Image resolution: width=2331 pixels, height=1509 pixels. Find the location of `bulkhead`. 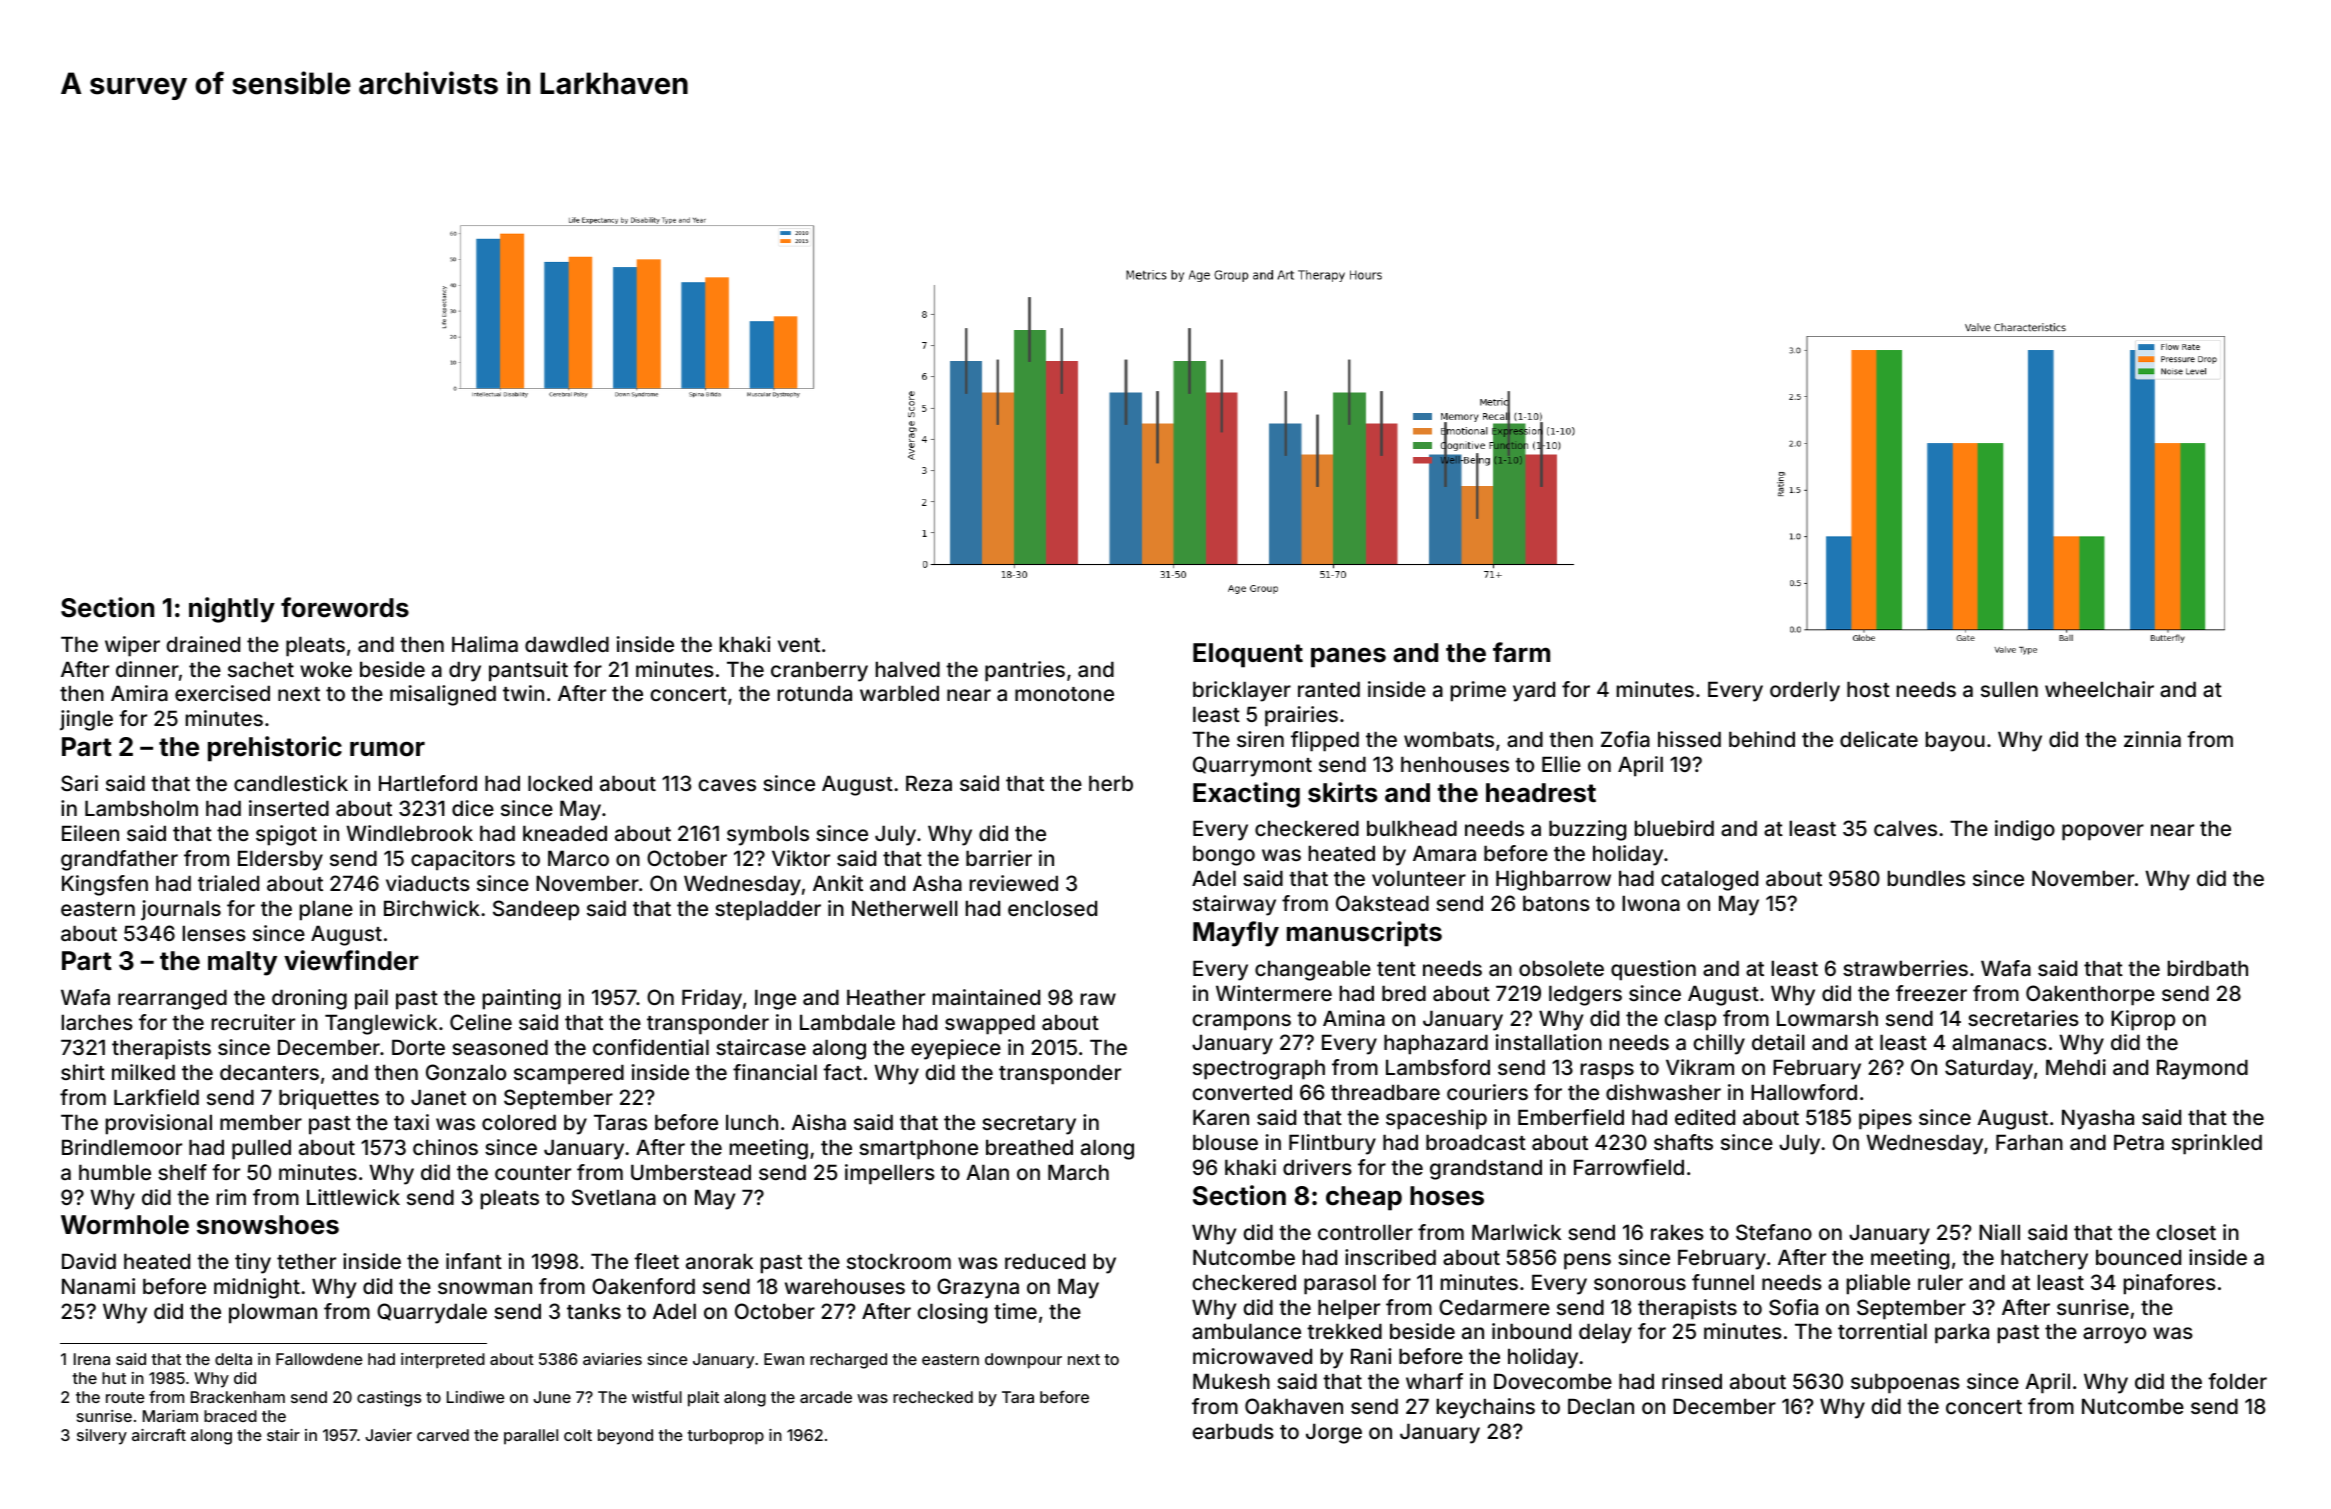

bulkhead is located at coordinates (1412, 828).
